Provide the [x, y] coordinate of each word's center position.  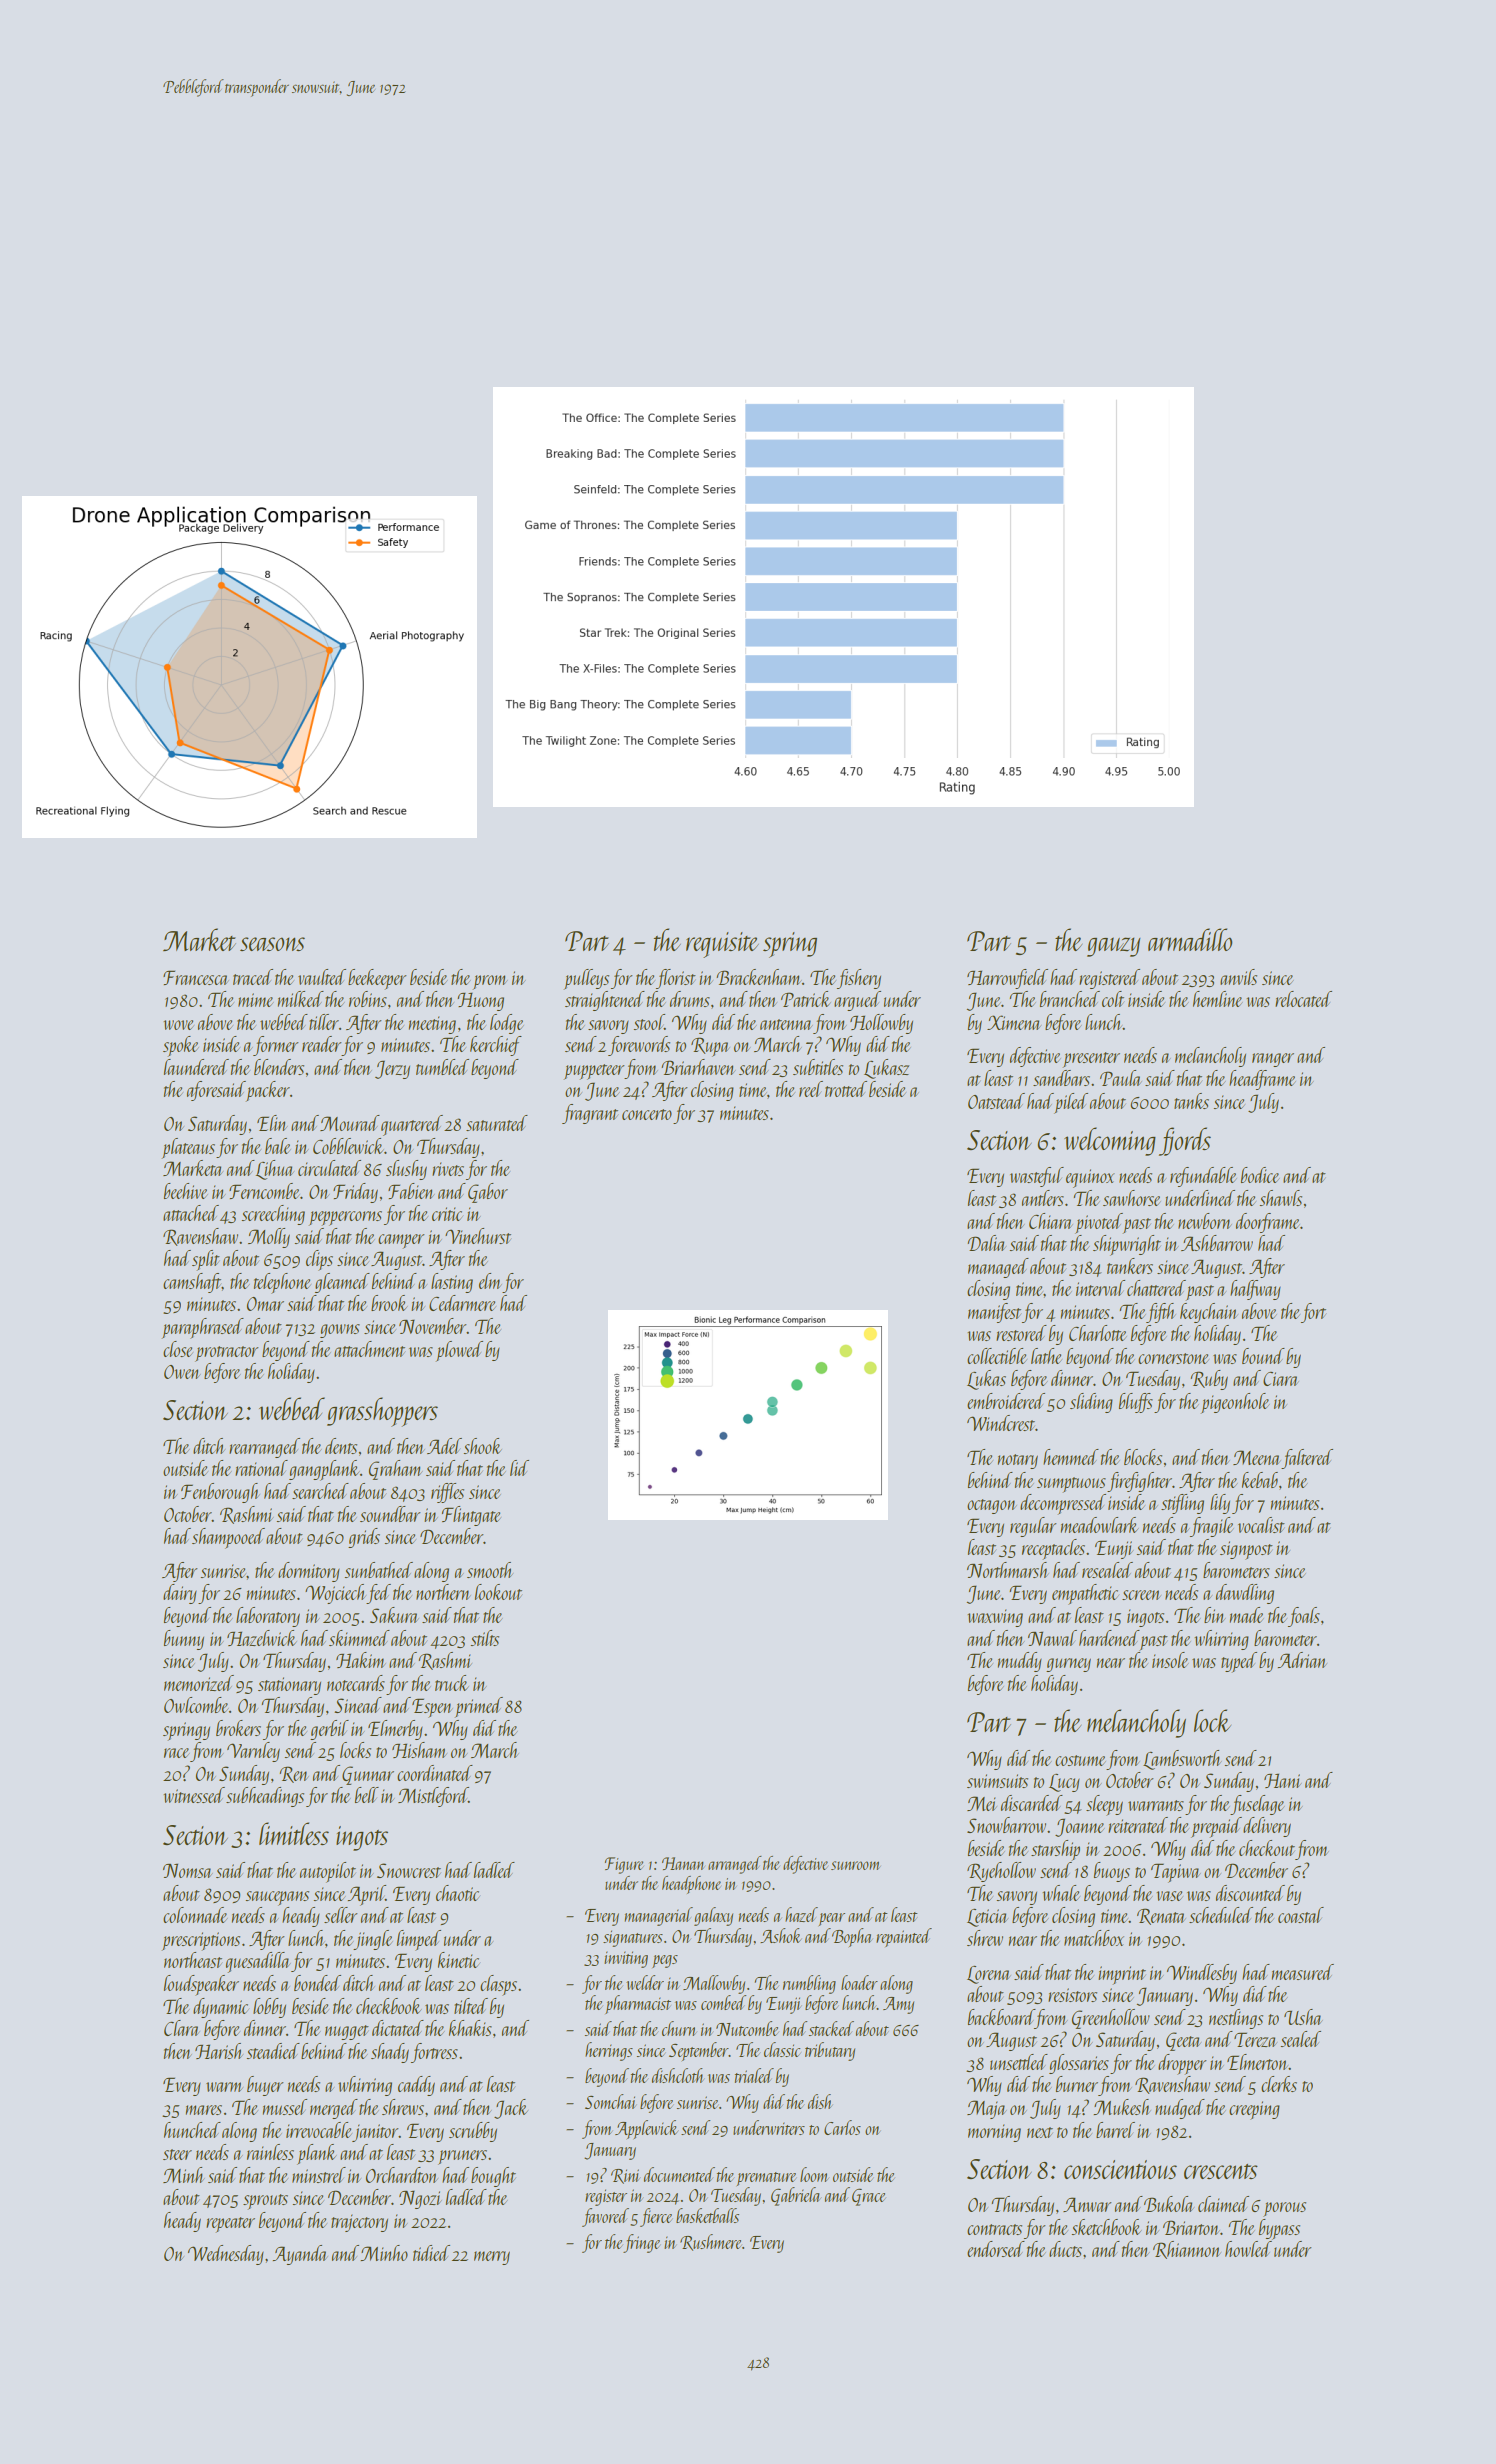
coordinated [435, 1773]
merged [334, 2109]
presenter [1091, 1060]
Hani [1282, 1780]
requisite [722, 945]
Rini [625, 2176]
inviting [626, 1959]
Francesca [196, 977]
